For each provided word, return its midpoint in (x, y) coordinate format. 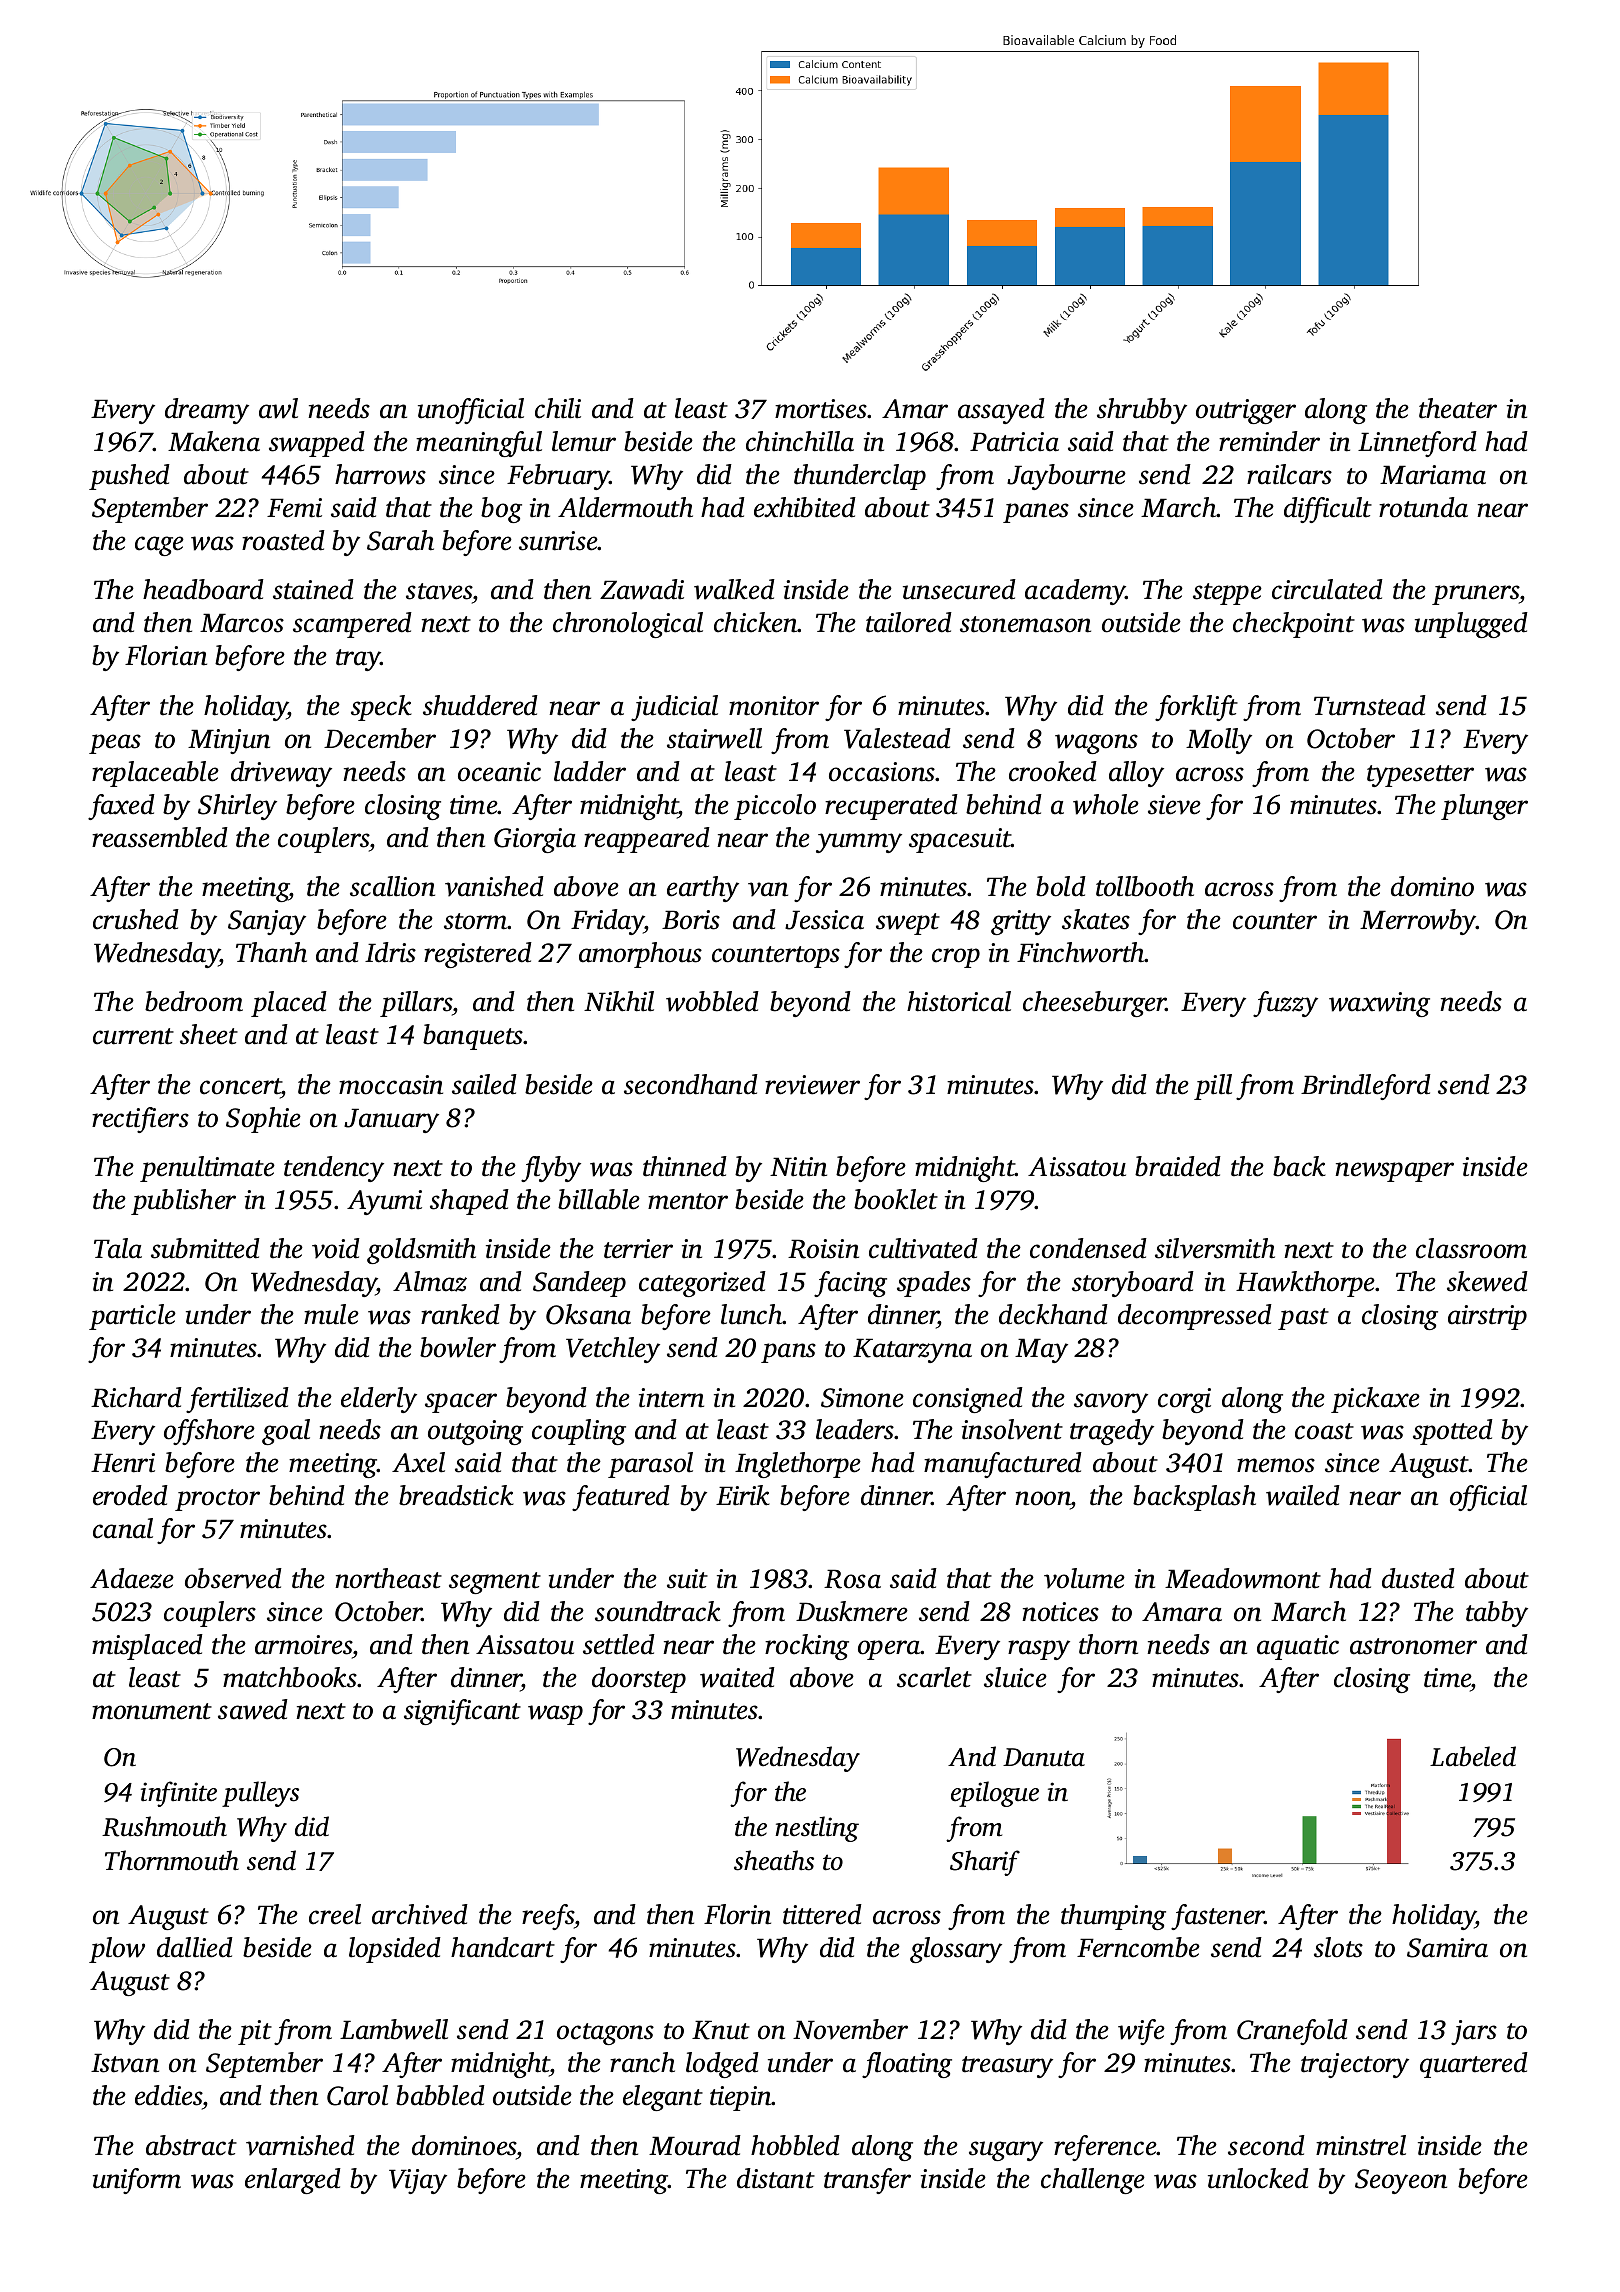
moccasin (391, 1085)
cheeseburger (1094, 1004)
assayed (1001, 411)
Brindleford (1366, 1087)
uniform (137, 2181)
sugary (1006, 2151)
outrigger (1246, 411)
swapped (317, 444)
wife (1141, 2032)
